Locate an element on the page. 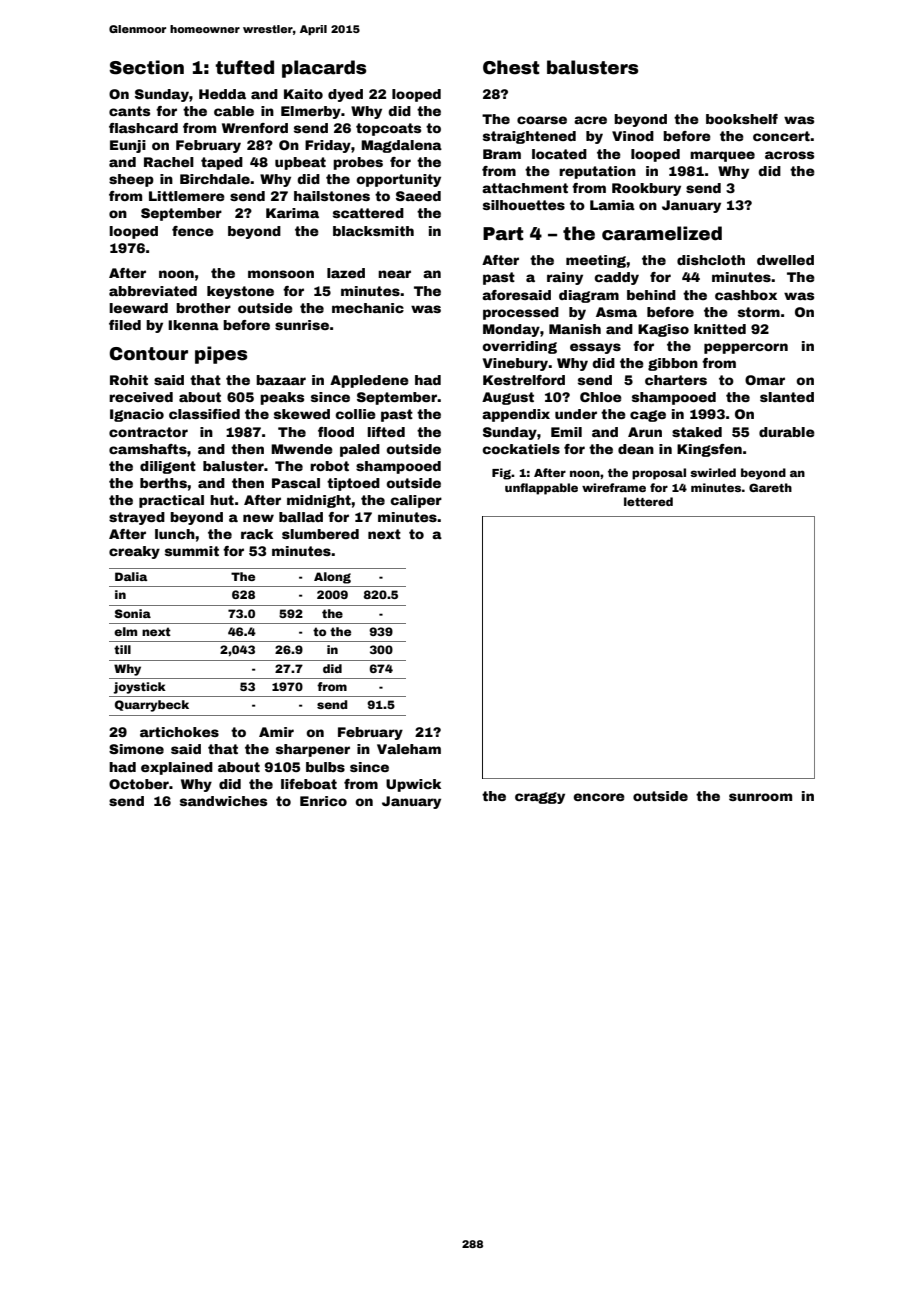 Image resolution: width=924 pixels, height=1308 pixels. lettered is located at coordinates (648, 501).
